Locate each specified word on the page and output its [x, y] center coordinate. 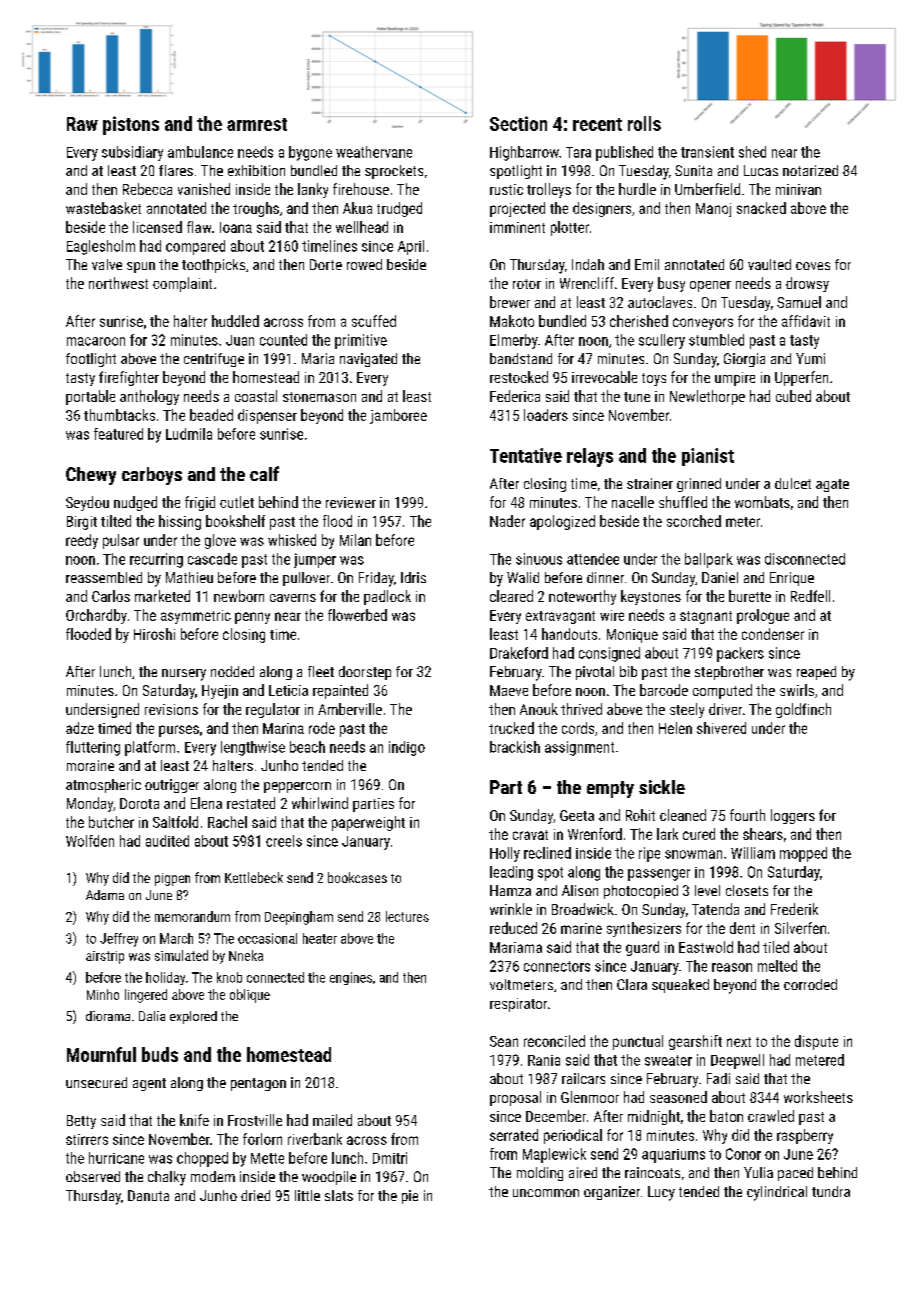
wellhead [362, 227]
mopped [803, 854]
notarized [810, 170]
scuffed [374, 321]
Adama [105, 895]
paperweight [368, 823]
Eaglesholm [101, 247]
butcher [111, 822]
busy [671, 284]
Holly [505, 854]
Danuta [148, 1195]
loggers [793, 816]
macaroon [96, 341]
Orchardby [96, 616]
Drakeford [519, 653]
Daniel [720, 577]
